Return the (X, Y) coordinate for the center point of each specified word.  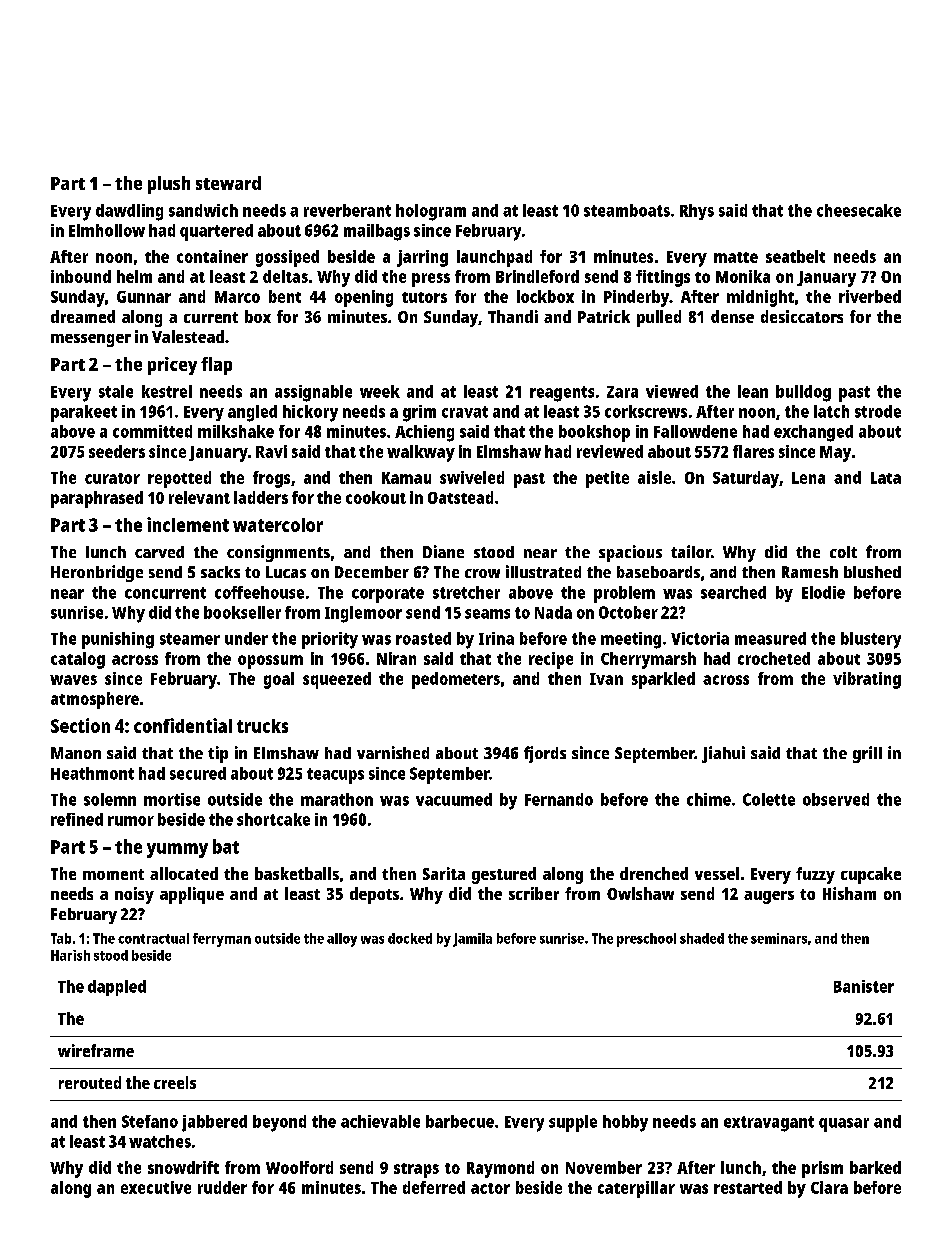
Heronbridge (97, 573)
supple (573, 1123)
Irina (496, 638)
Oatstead (460, 497)
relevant (199, 497)
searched (733, 592)
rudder (222, 1187)
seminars (779, 938)
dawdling (129, 212)
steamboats (627, 210)
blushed (872, 572)
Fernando (559, 799)
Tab (61, 938)
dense (732, 316)
